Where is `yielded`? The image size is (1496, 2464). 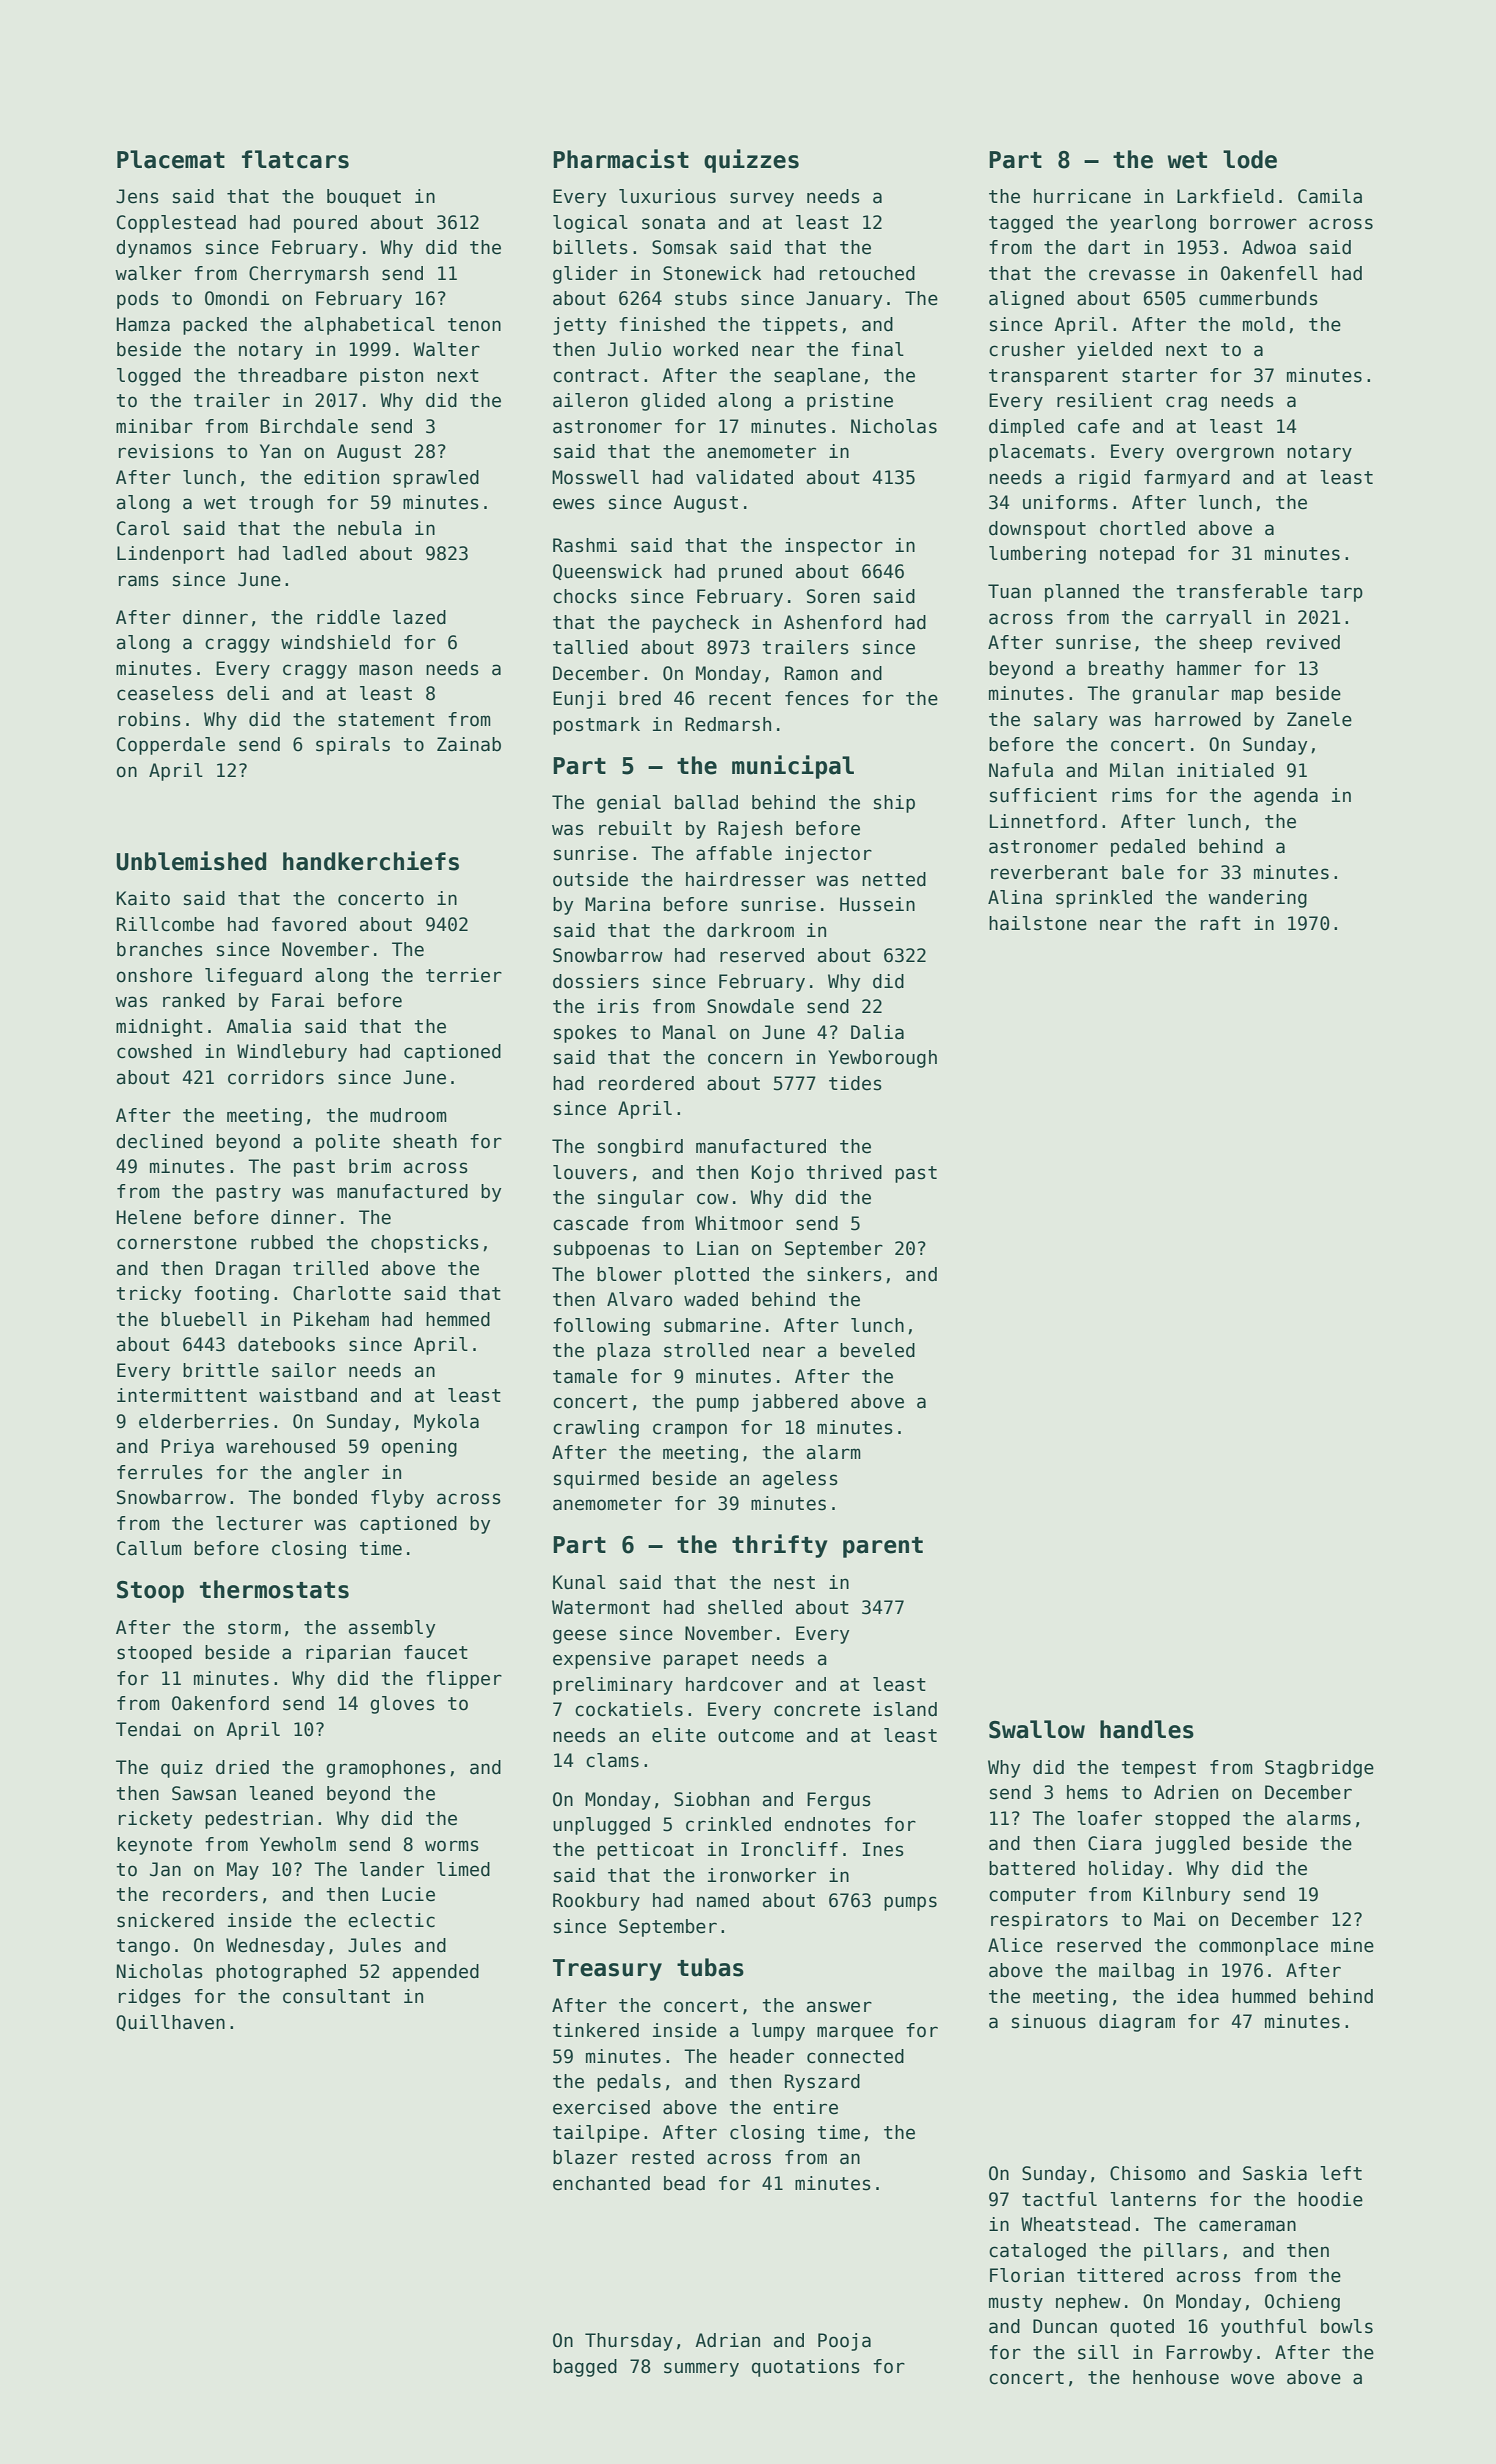
yielded is located at coordinates (1114, 351).
